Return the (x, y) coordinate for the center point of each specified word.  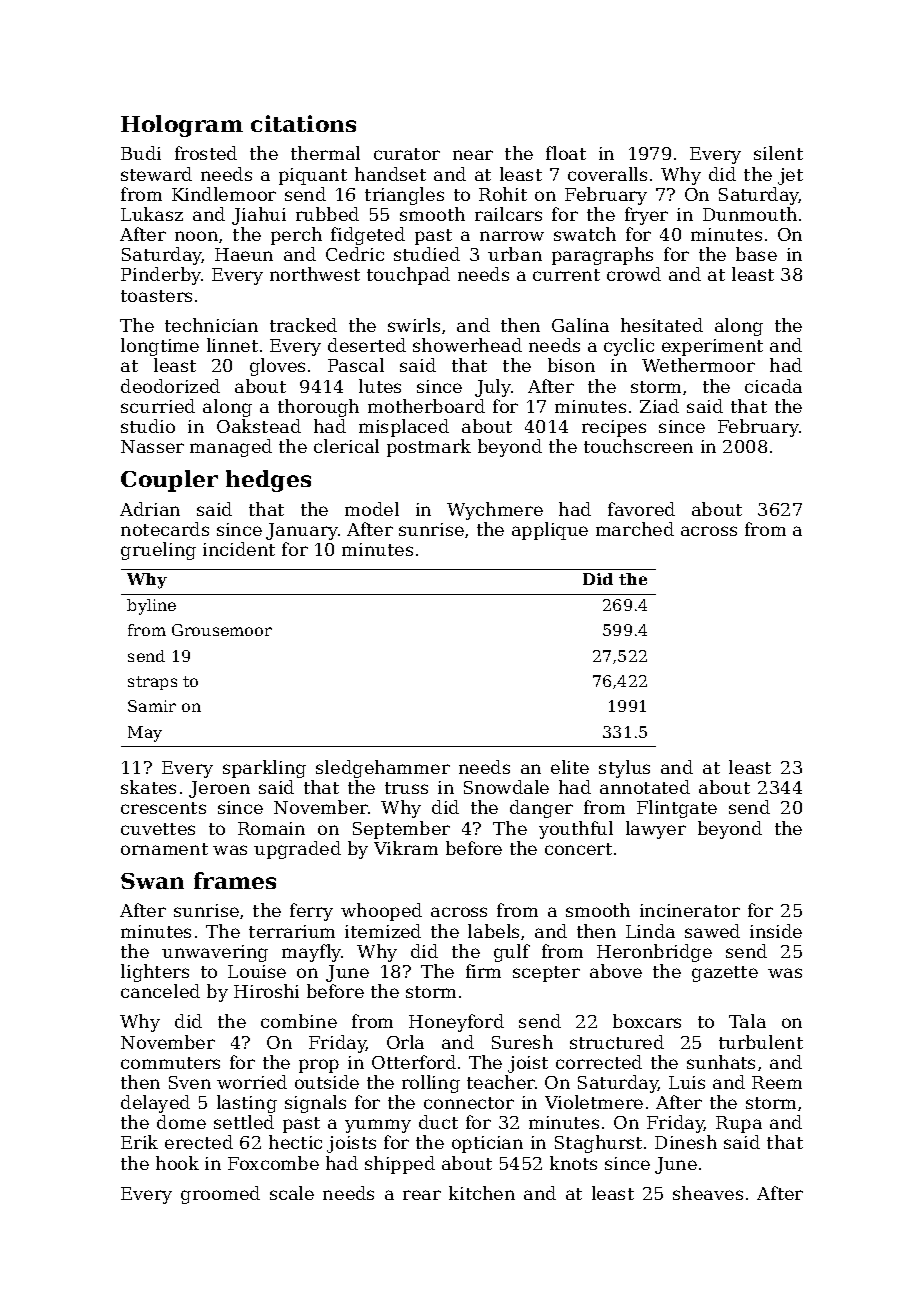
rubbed (327, 214)
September (401, 830)
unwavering (215, 953)
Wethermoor (698, 365)
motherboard (426, 406)
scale (292, 1193)
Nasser (152, 446)
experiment (712, 347)
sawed (712, 931)
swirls (414, 325)
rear (422, 1195)
